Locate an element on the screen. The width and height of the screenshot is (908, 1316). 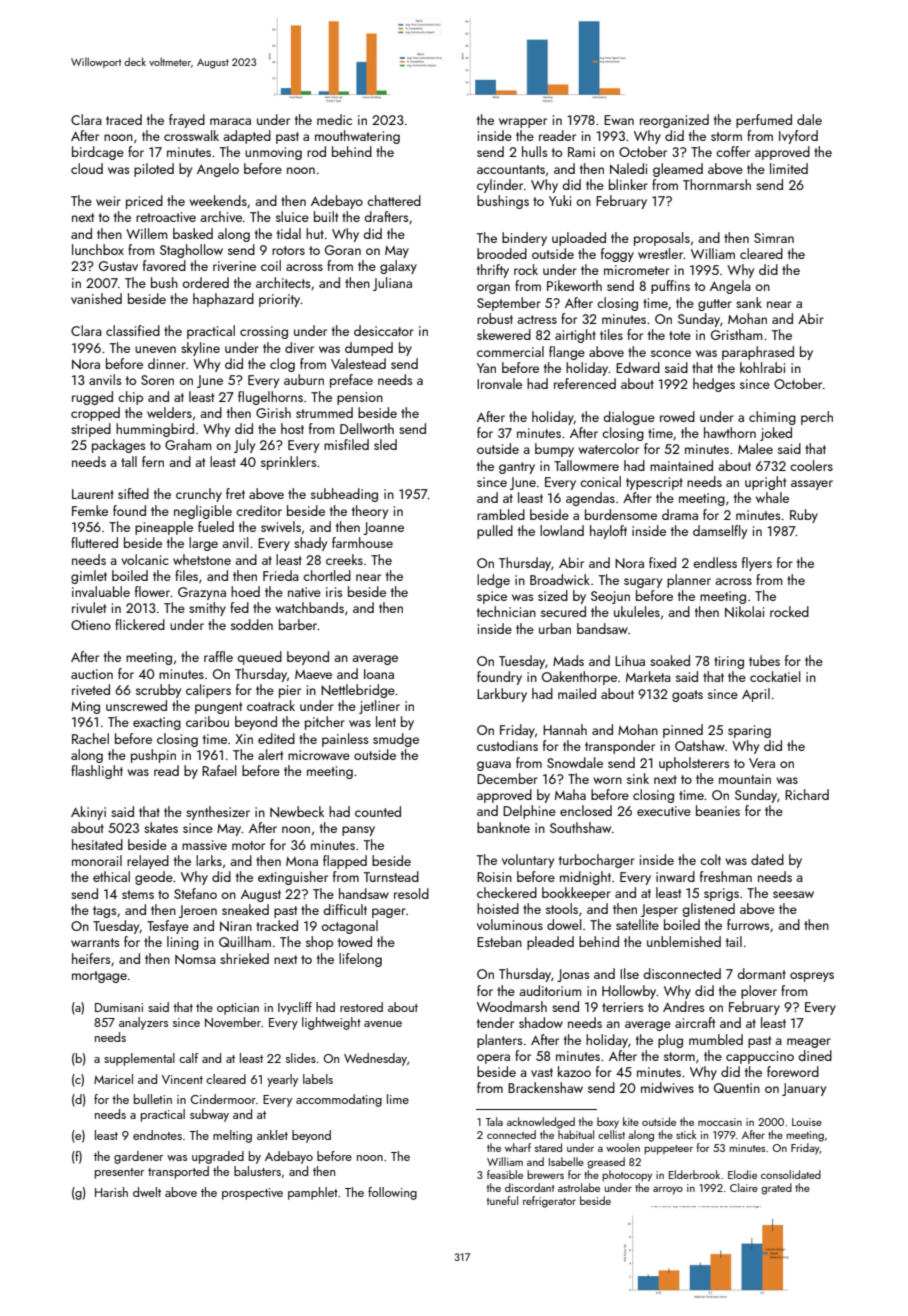
pushpin is located at coordinates (153, 756).
